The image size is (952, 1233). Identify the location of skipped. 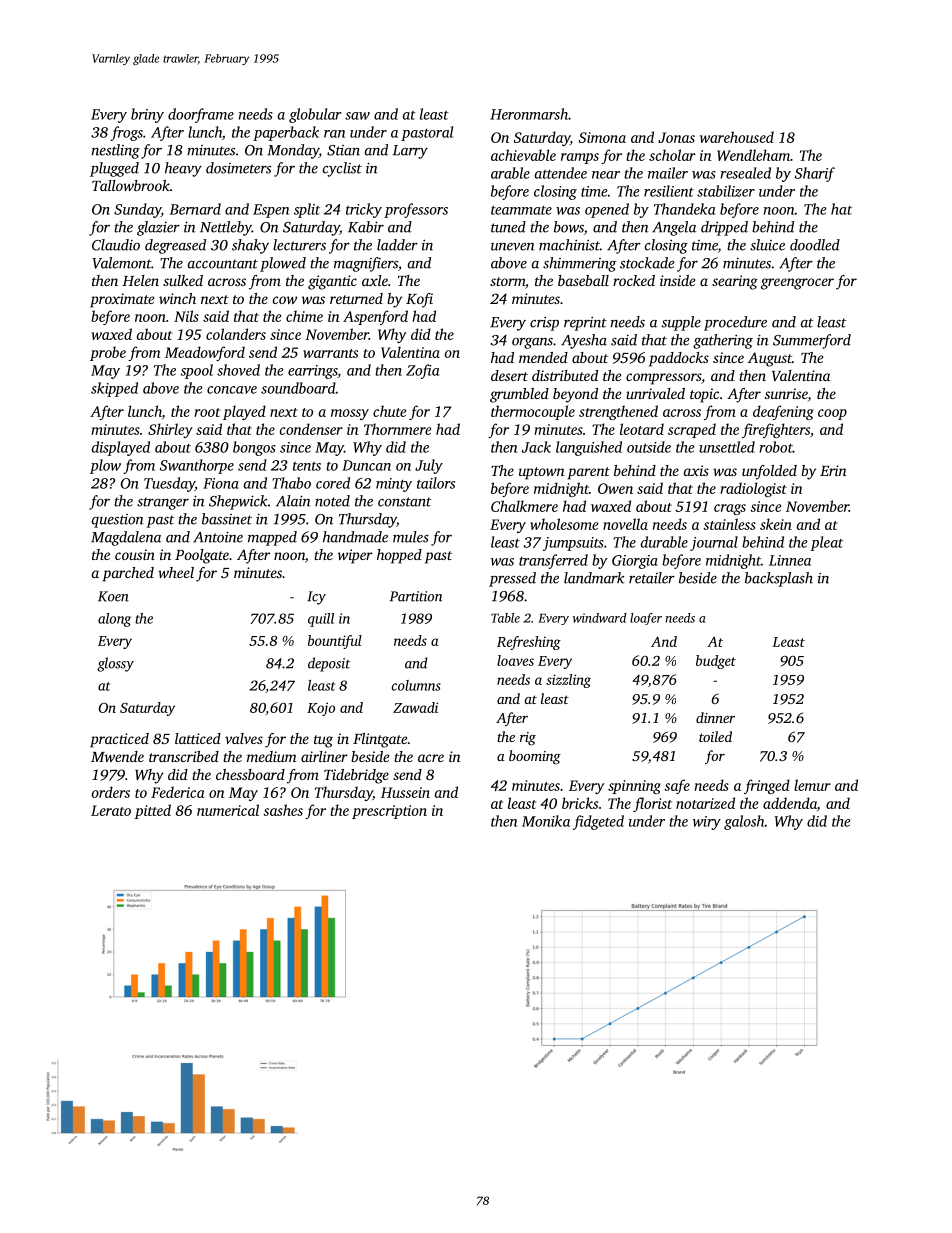
(114, 389).
